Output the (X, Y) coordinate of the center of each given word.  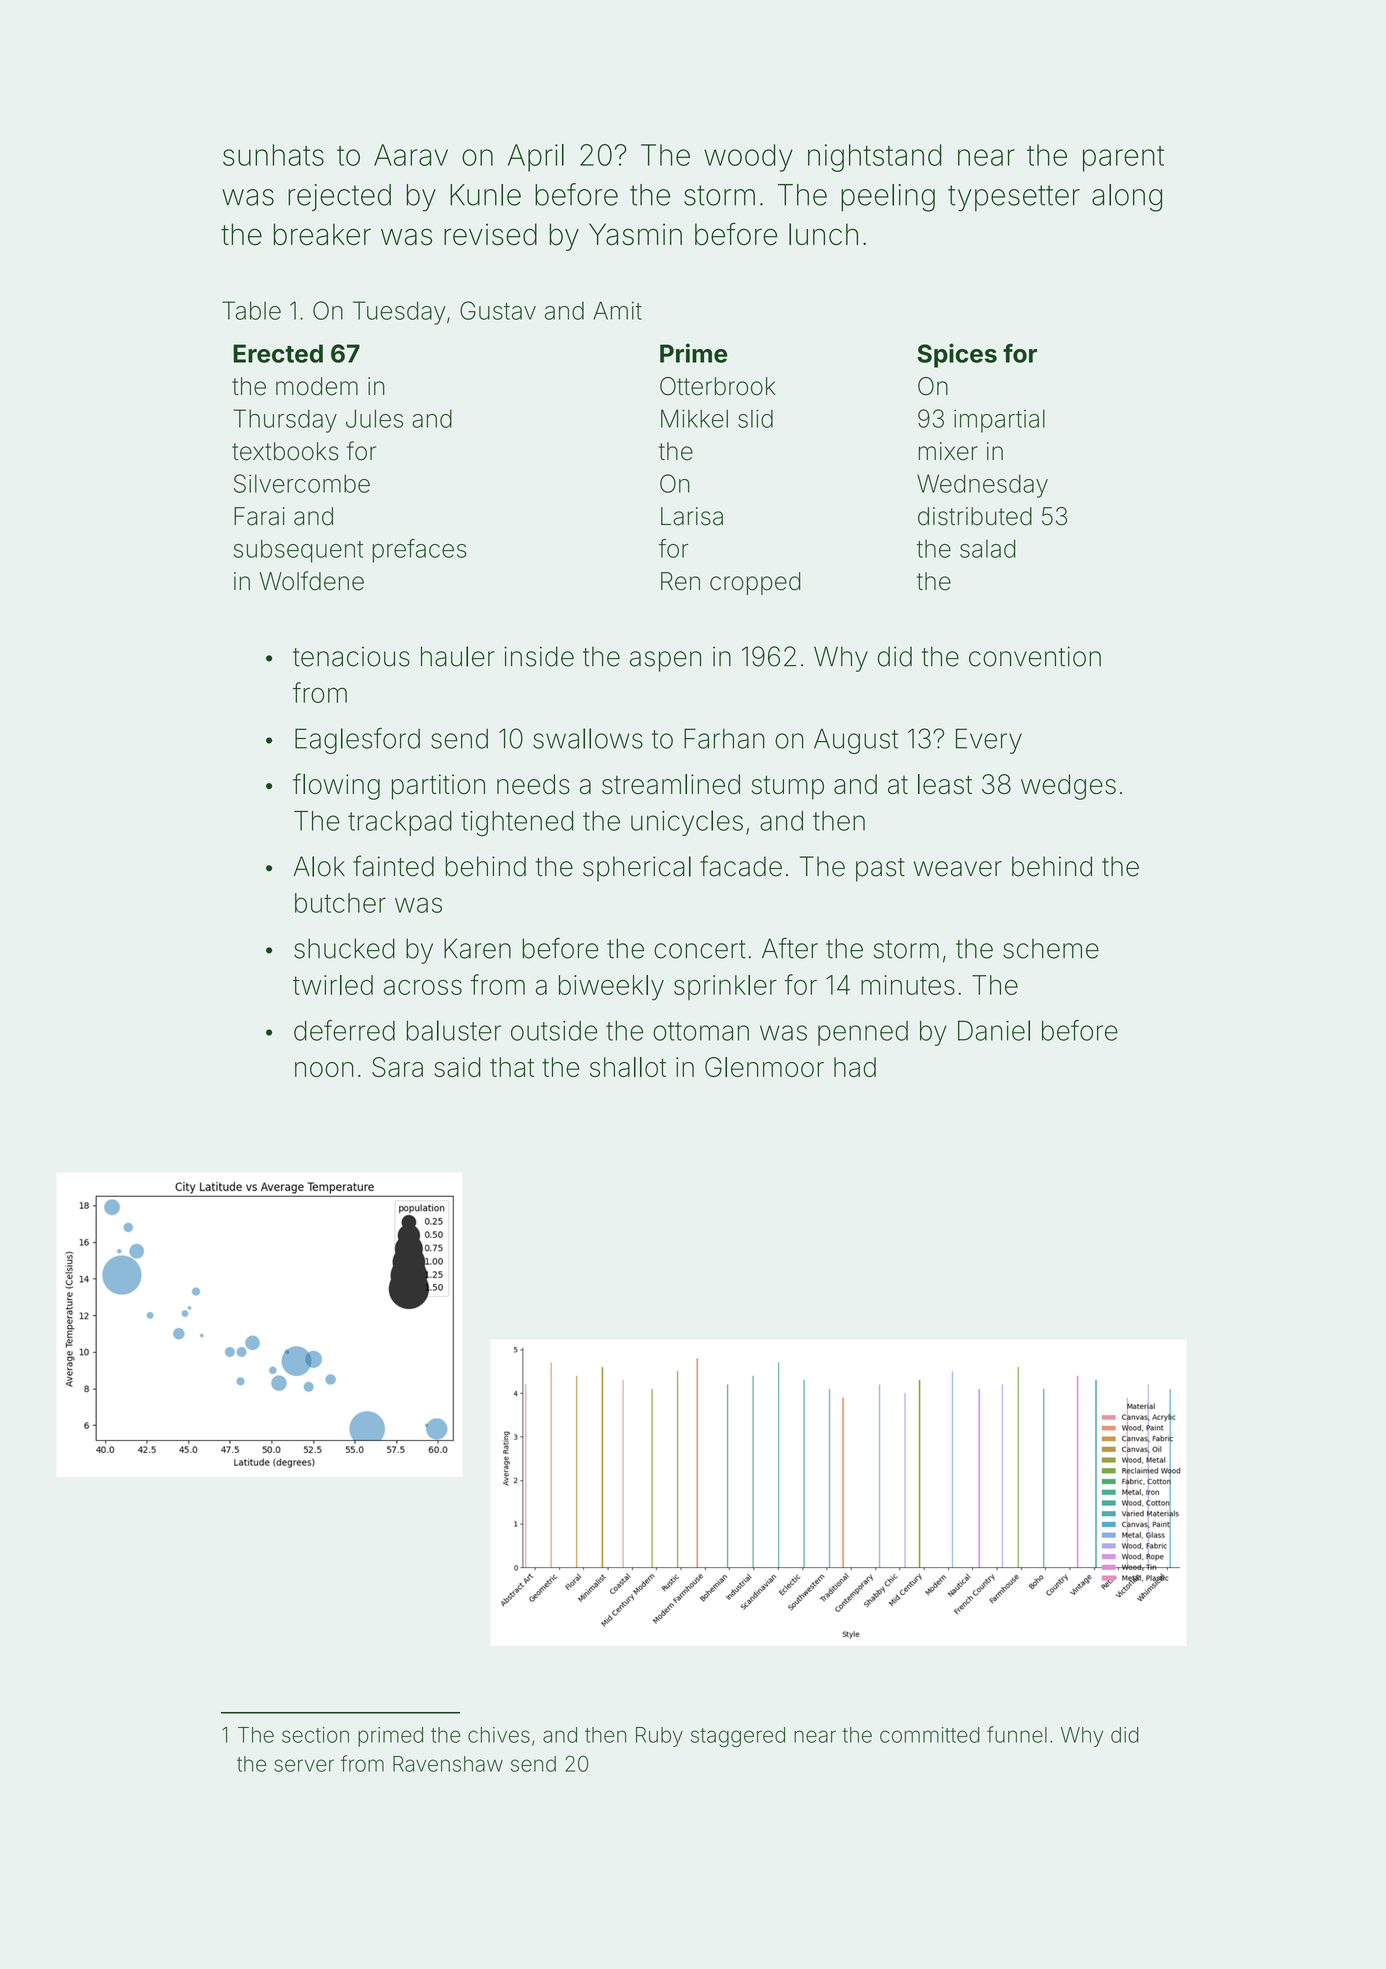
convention (1035, 656)
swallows (588, 738)
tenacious (351, 656)
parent (1123, 159)
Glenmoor (764, 1067)
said (457, 1067)
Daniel (994, 1030)
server (304, 1765)
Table (251, 310)
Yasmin (635, 234)
